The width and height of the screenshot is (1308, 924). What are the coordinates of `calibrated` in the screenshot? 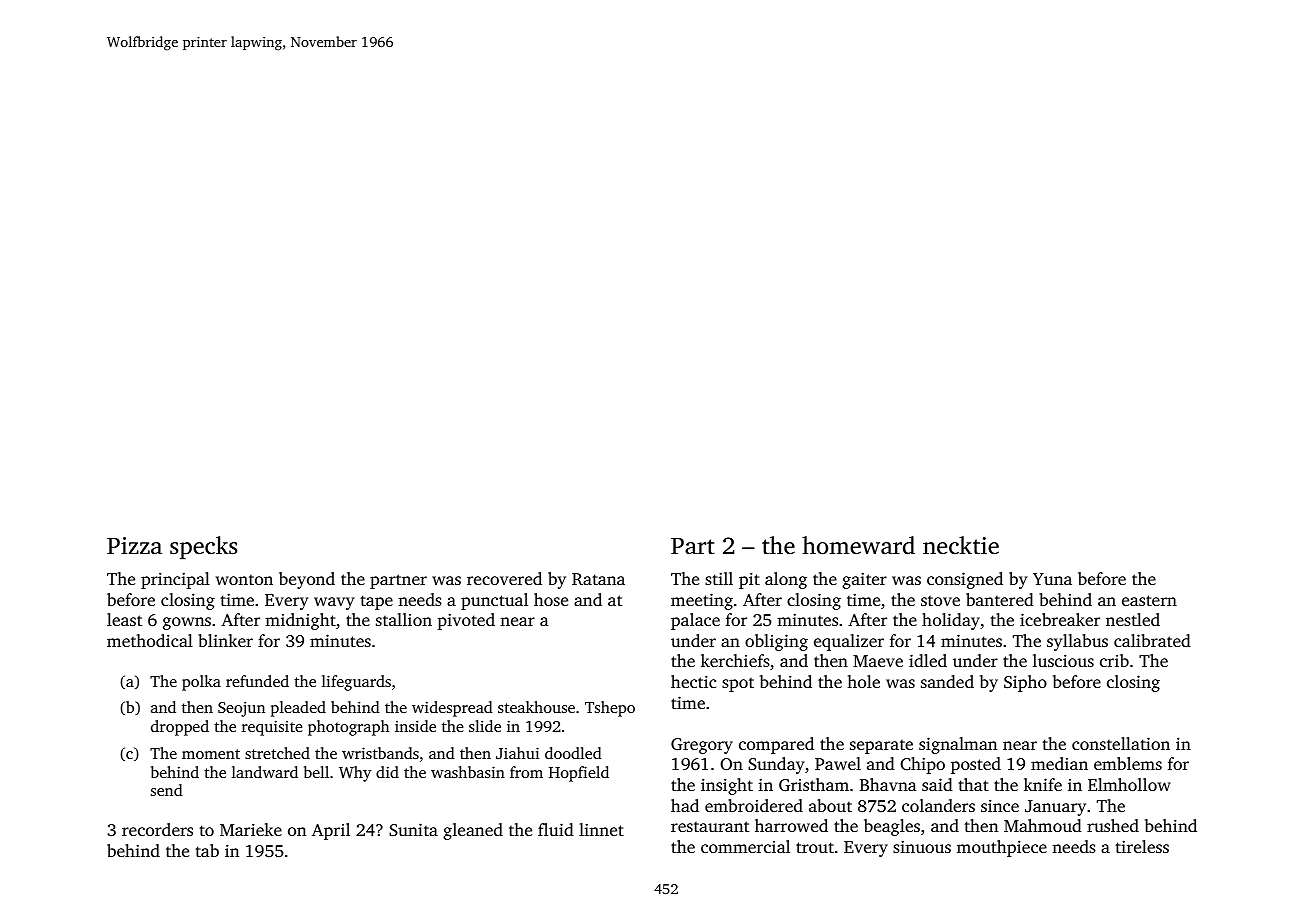 It's located at (1152, 640).
